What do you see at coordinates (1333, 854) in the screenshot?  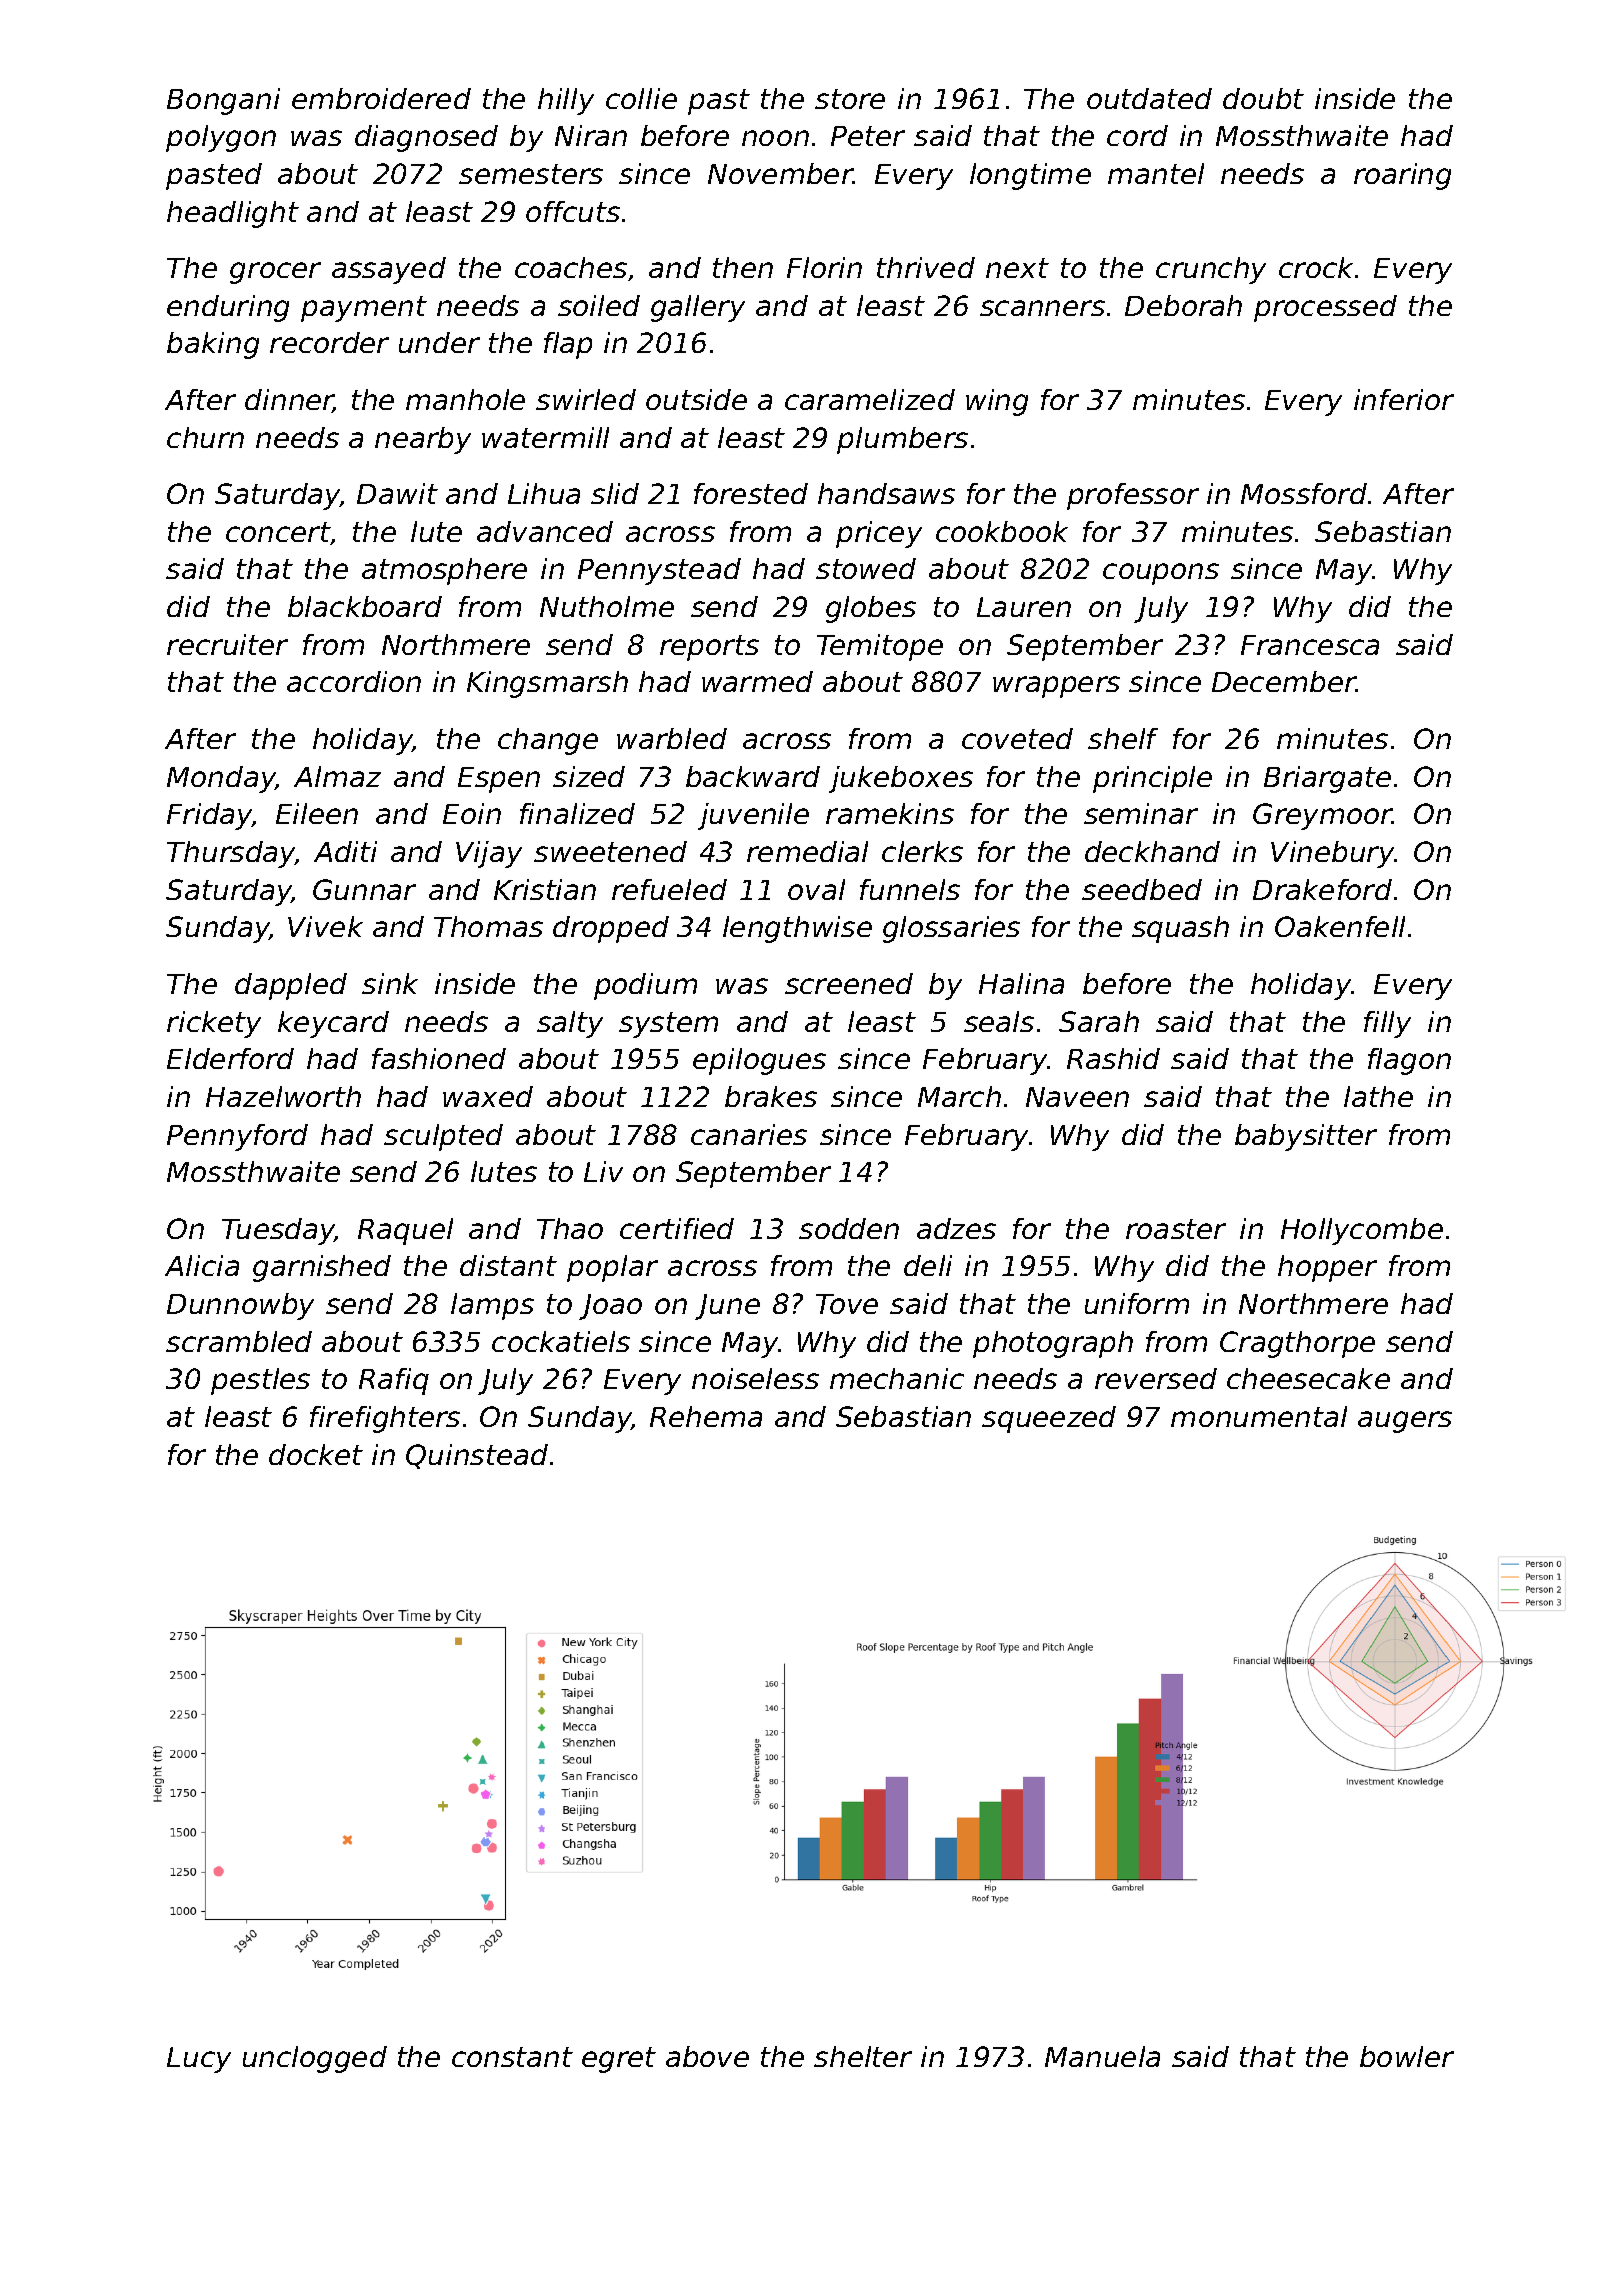 I see `Vinebury` at bounding box center [1333, 854].
